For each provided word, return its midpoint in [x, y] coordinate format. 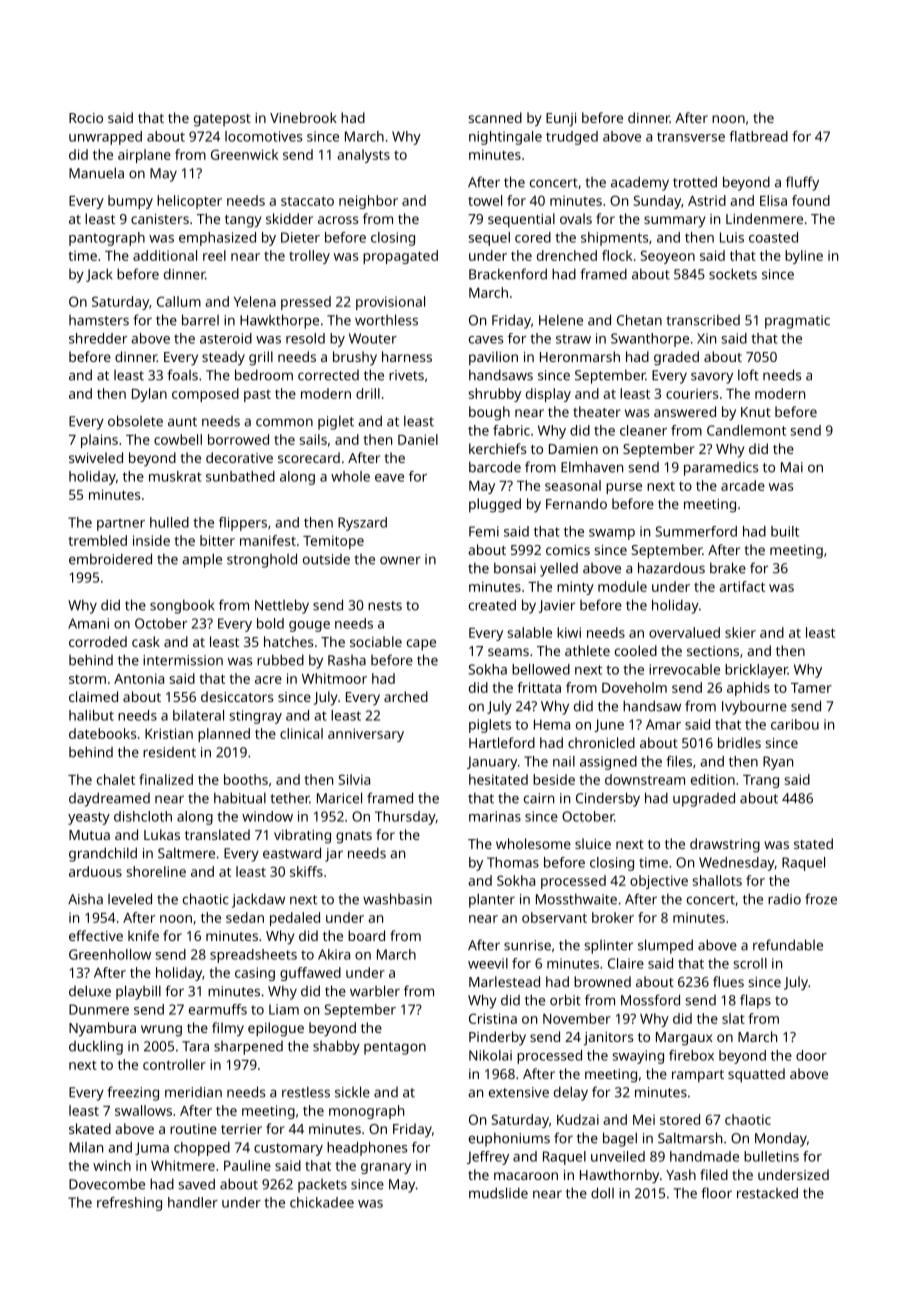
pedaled [295, 919]
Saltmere [186, 853]
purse [624, 488]
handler [193, 1202]
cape [421, 645]
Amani [88, 623]
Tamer [811, 688]
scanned [495, 117]
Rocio [86, 118]
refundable [788, 945]
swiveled [96, 457]
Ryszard [362, 524]
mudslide [498, 1193]
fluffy [802, 183]
